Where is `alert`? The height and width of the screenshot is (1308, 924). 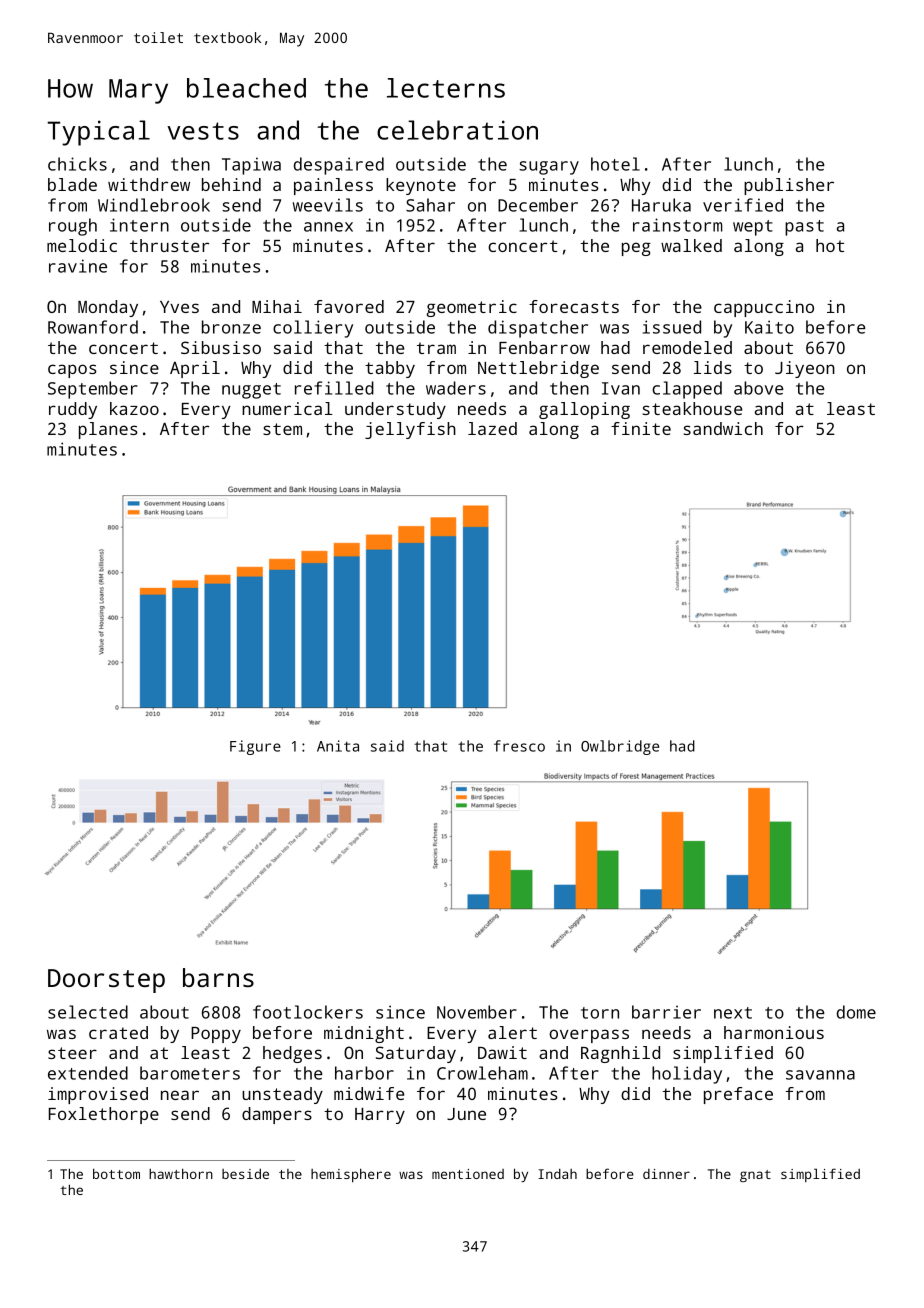 alert is located at coordinates (512, 1032).
